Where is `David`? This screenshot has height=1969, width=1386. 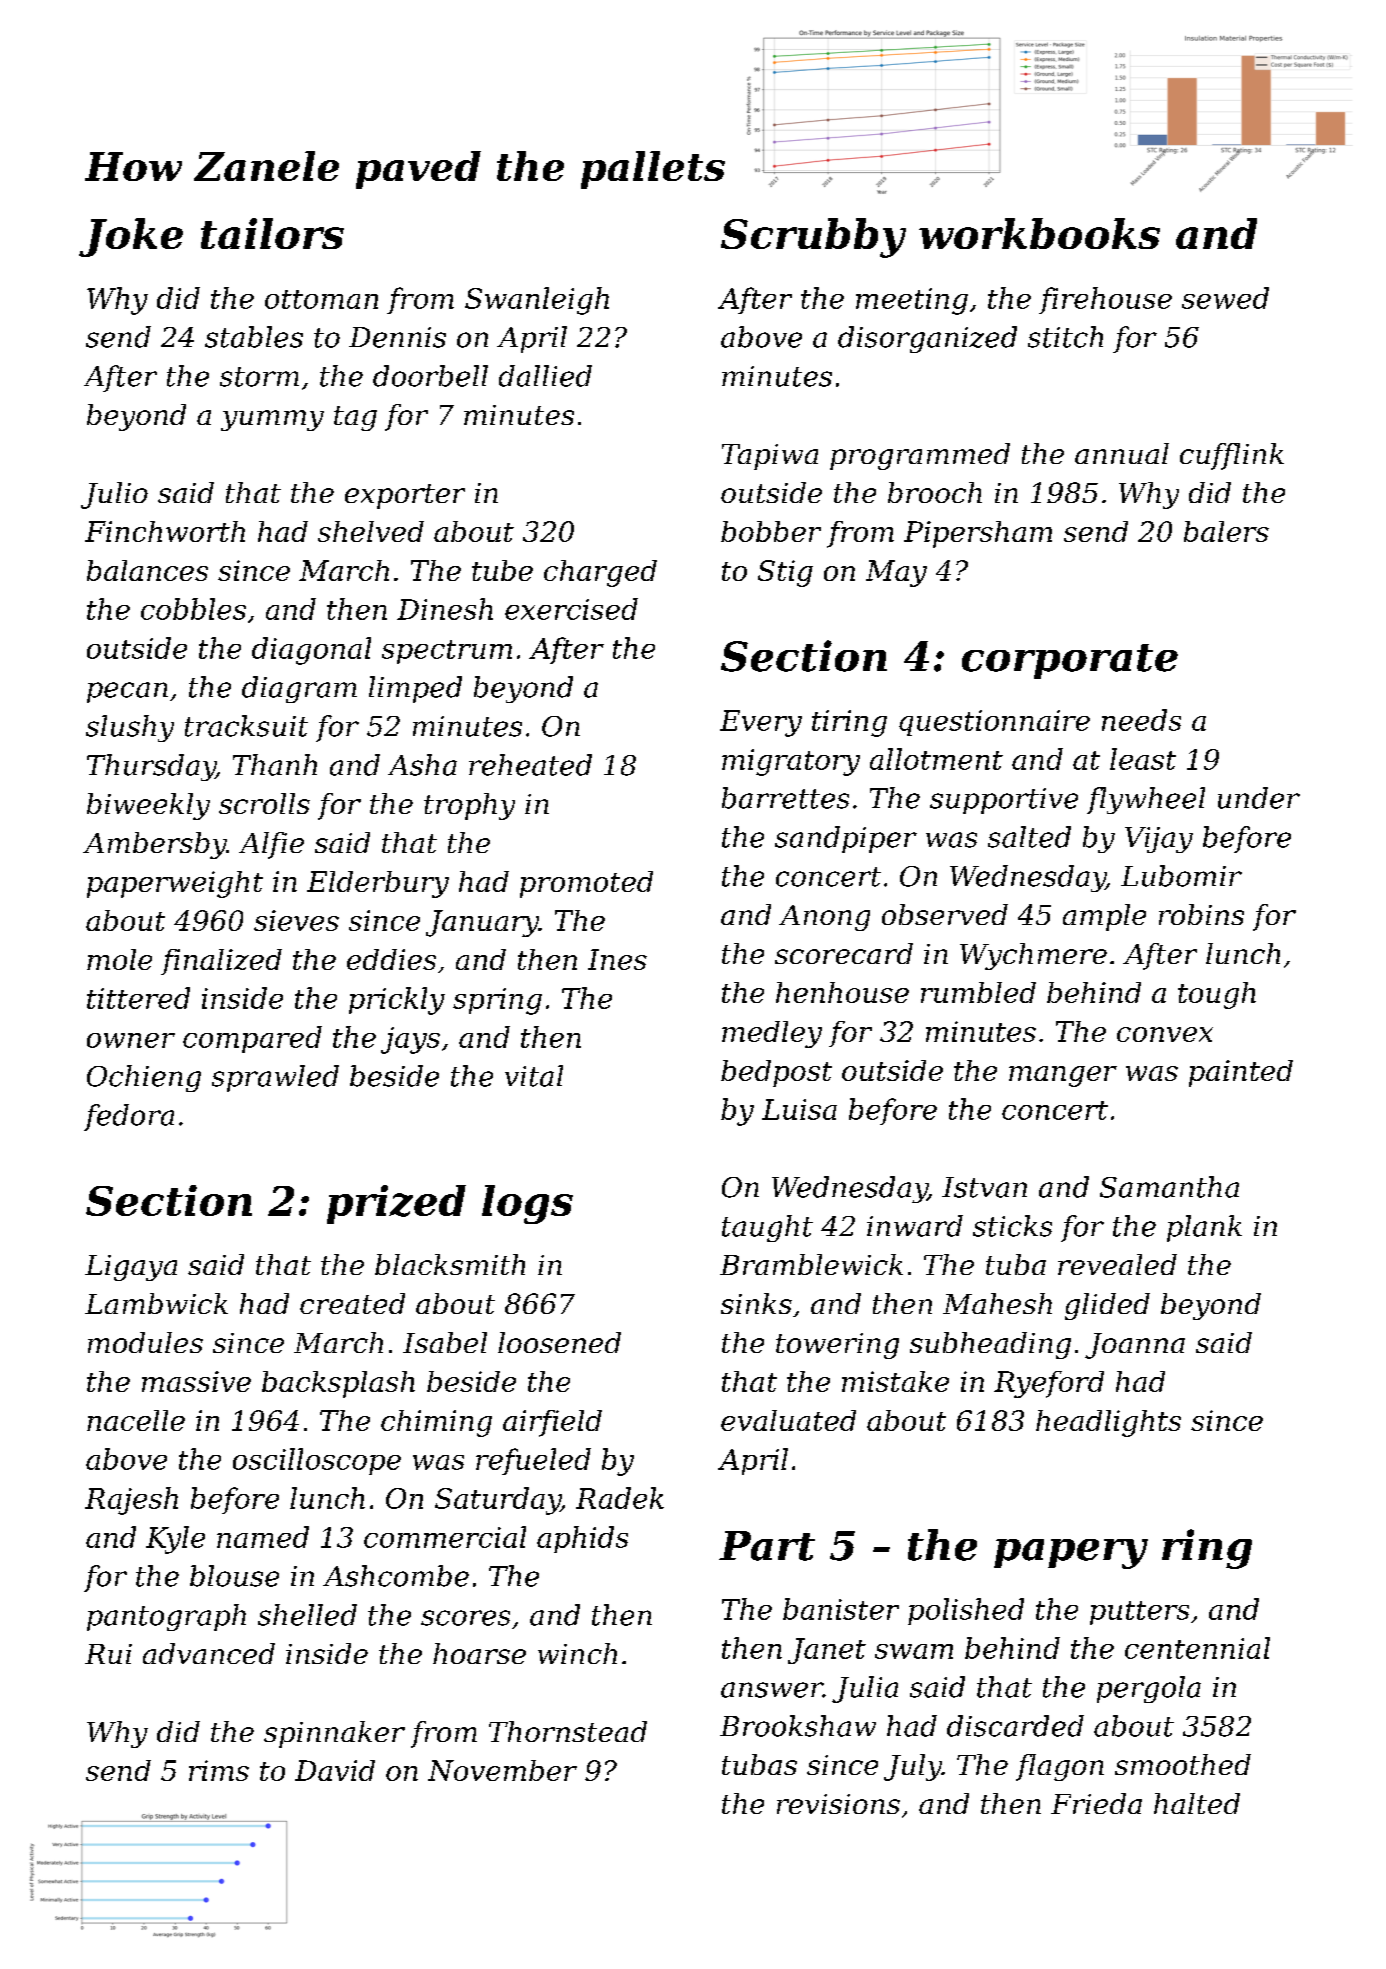
David is located at coordinates (335, 1770).
